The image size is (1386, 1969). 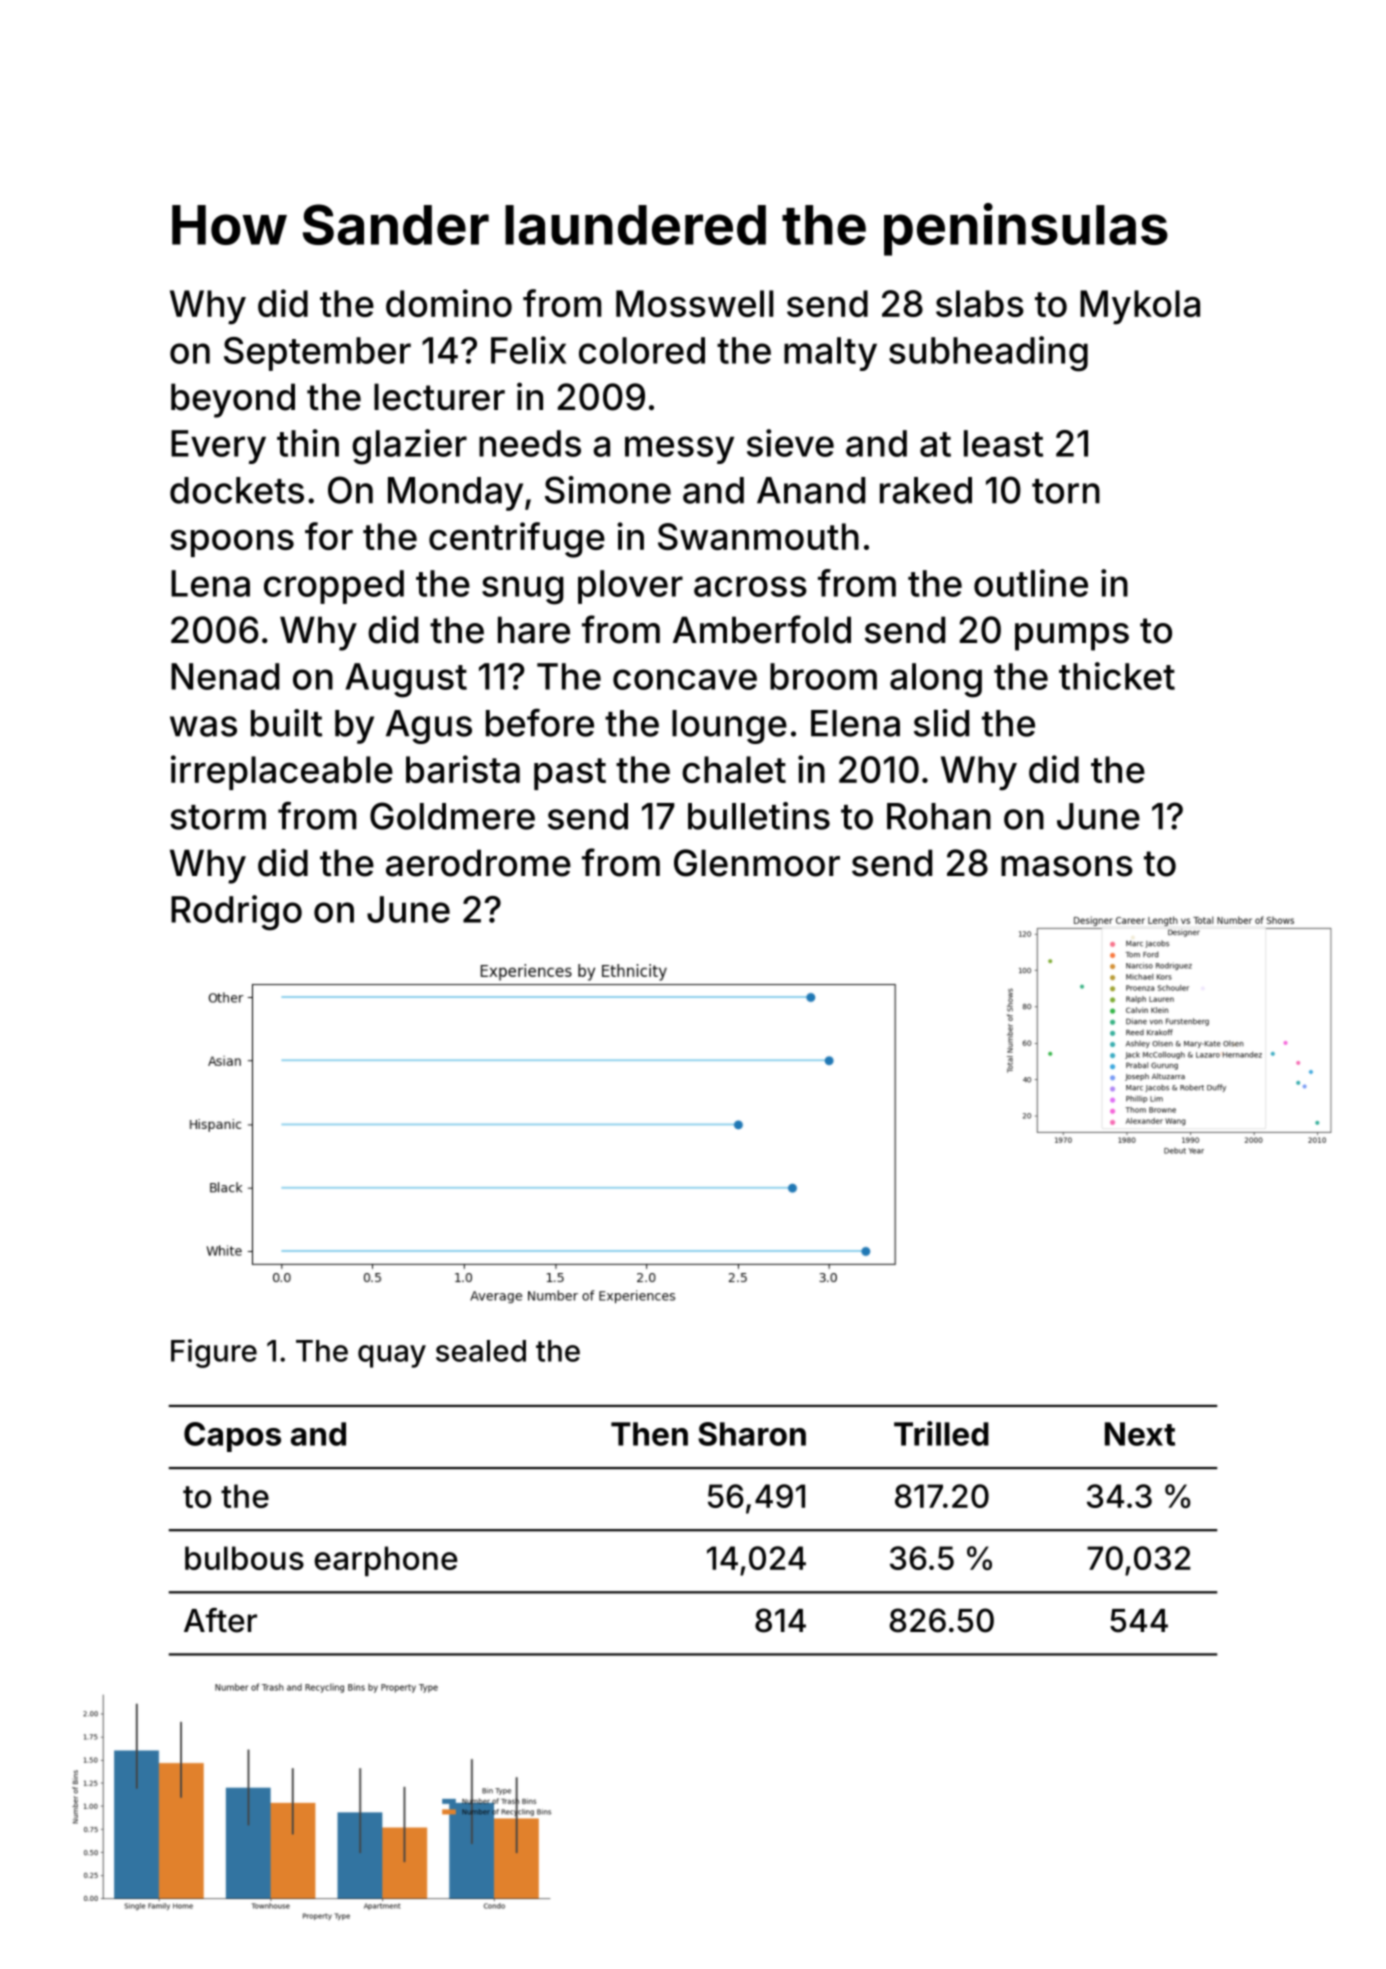 What do you see at coordinates (679, 450) in the screenshot?
I see `messy` at bounding box center [679, 450].
